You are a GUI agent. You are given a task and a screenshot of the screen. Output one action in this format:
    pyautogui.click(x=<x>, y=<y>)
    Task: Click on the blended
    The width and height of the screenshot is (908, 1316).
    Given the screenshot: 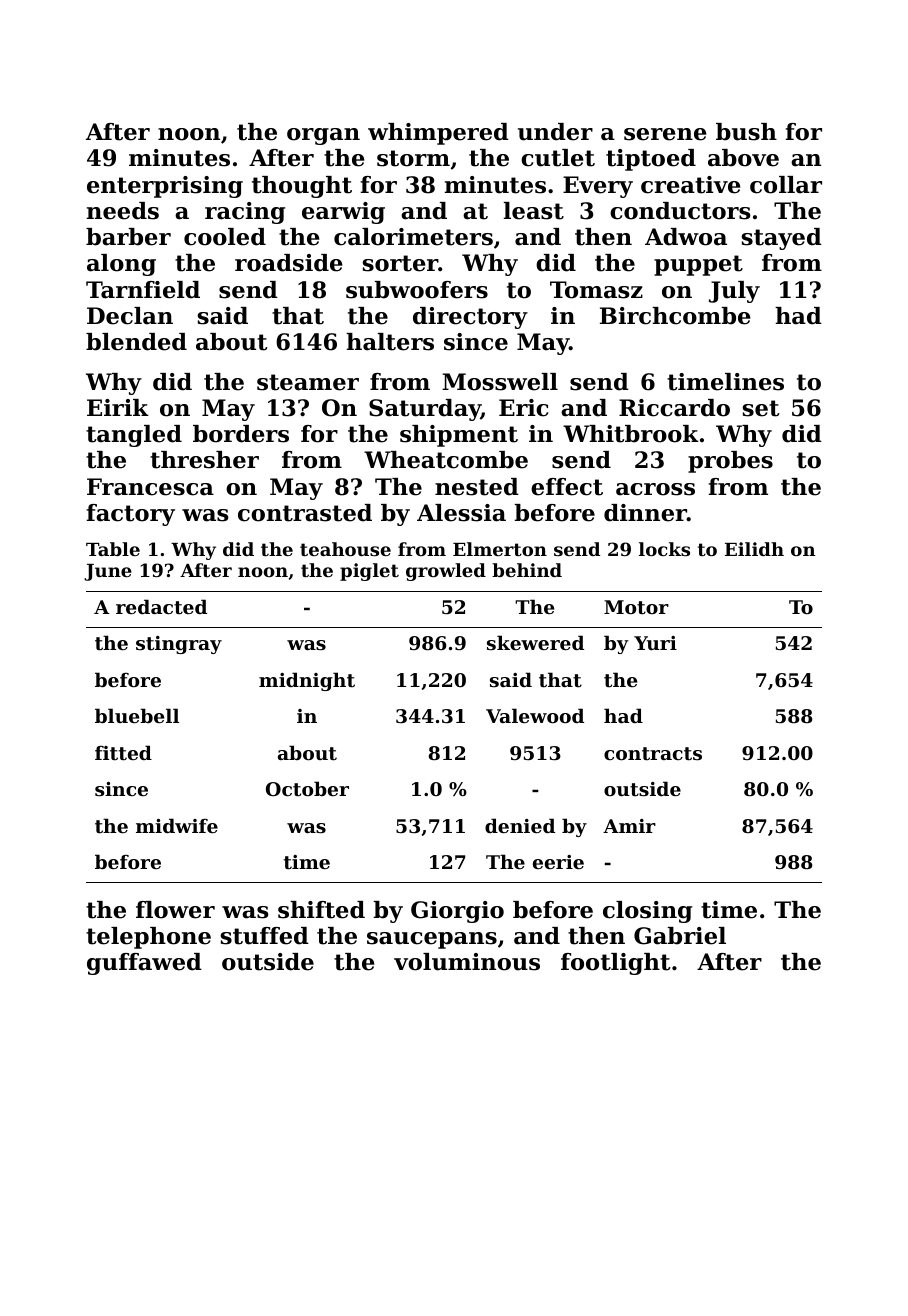 What is the action you would take?
    pyautogui.click(x=136, y=342)
